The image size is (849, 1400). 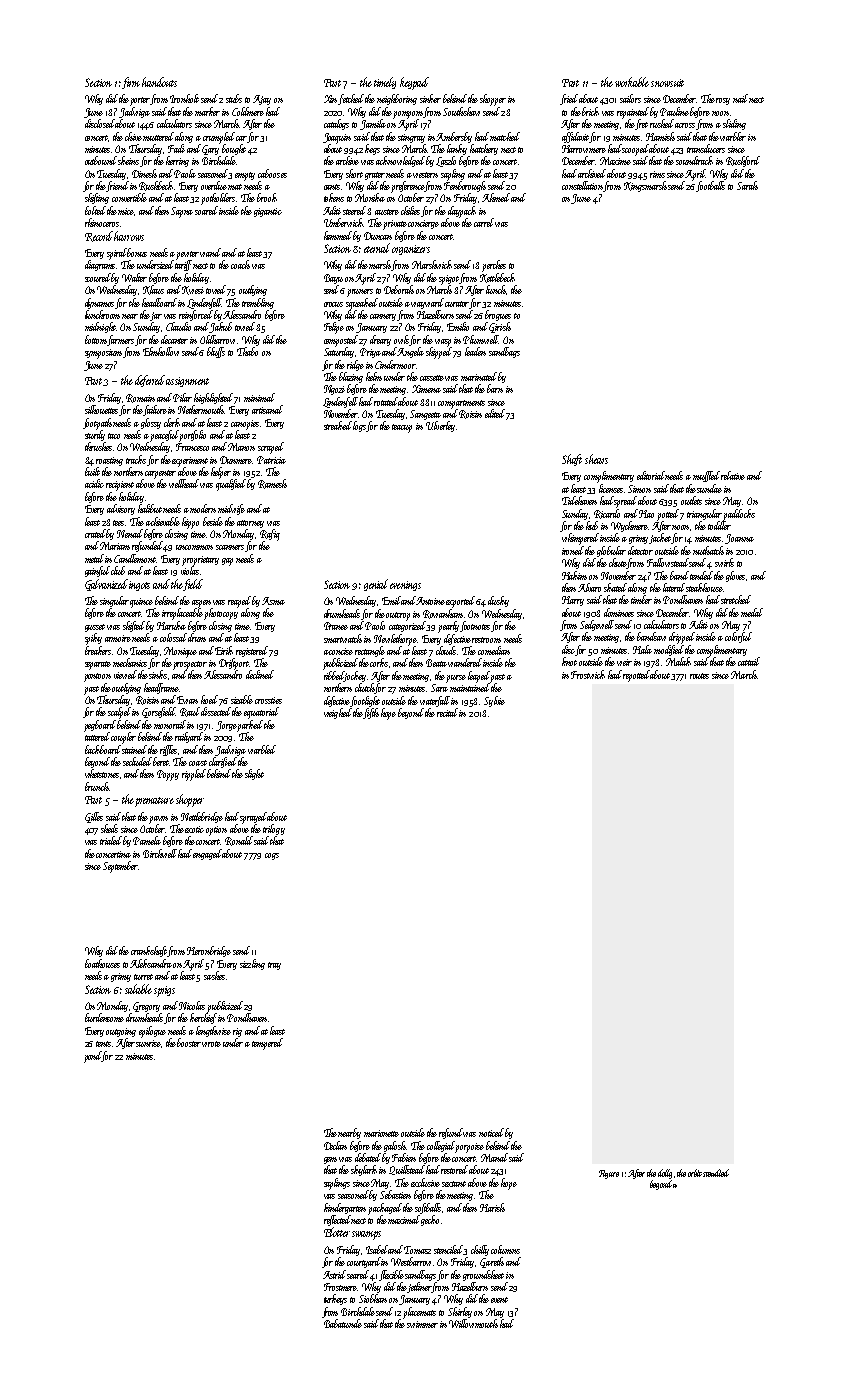 What do you see at coordinates (271, 448) in the image?
I see `scraped` at bounding box center [271, 448].
